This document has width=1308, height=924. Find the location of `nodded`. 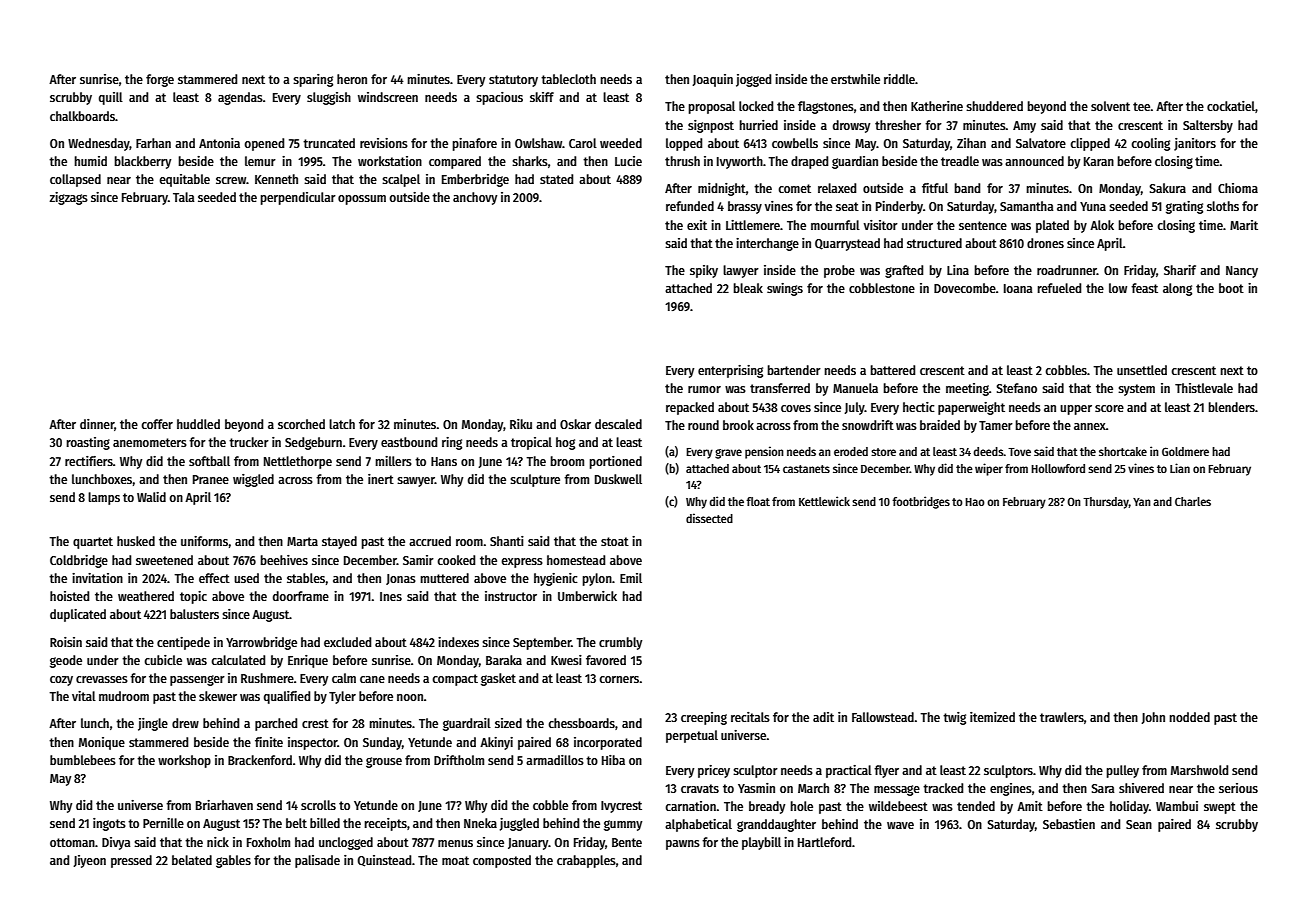

nodded is located at coordinates (1189, 717).
